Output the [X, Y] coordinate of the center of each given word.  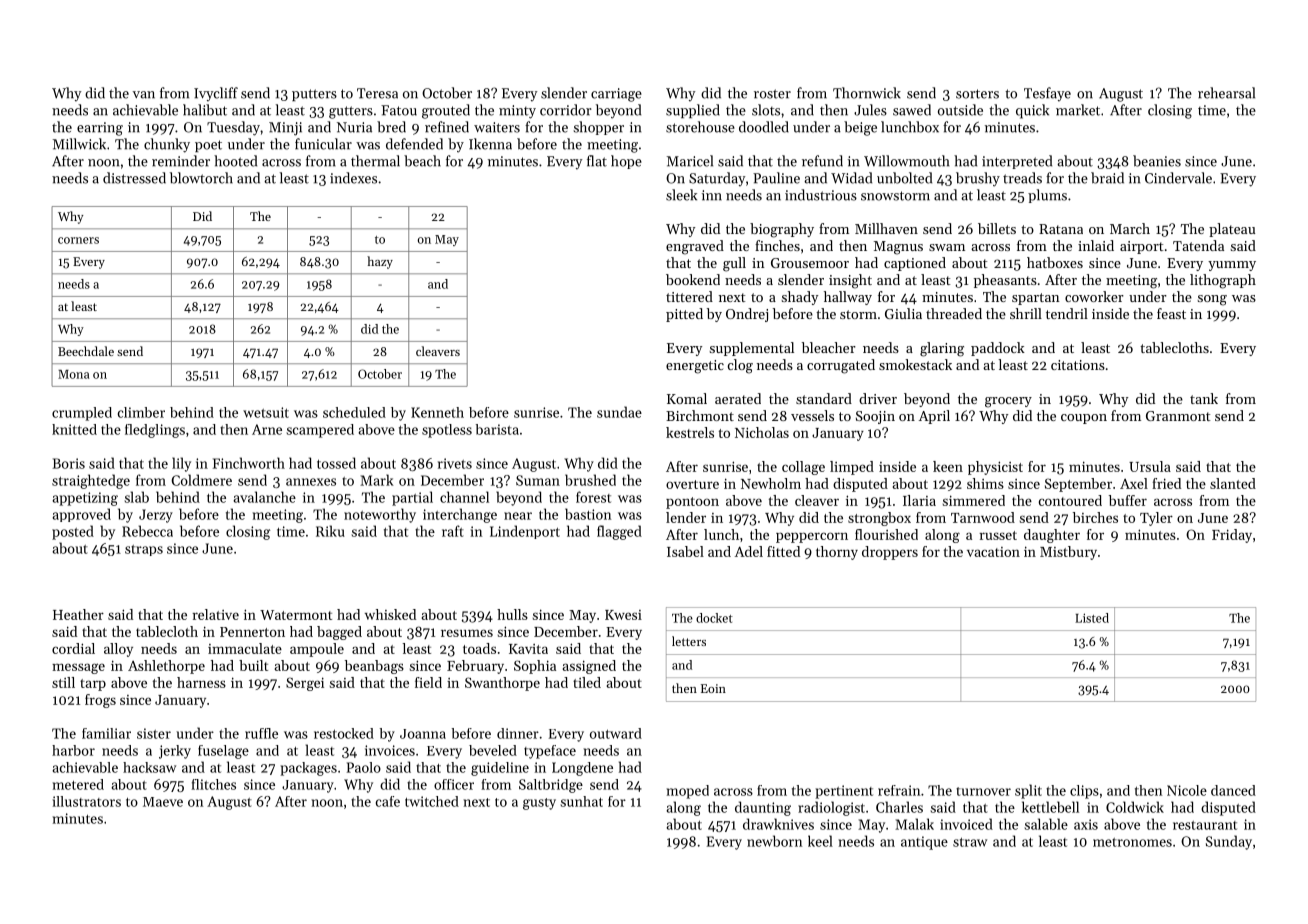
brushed [590, 480]
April [934, 417]
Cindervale [1178, 178]
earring [100, 129]
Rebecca [147, 531]
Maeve [163, 802]
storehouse [700, 127]
